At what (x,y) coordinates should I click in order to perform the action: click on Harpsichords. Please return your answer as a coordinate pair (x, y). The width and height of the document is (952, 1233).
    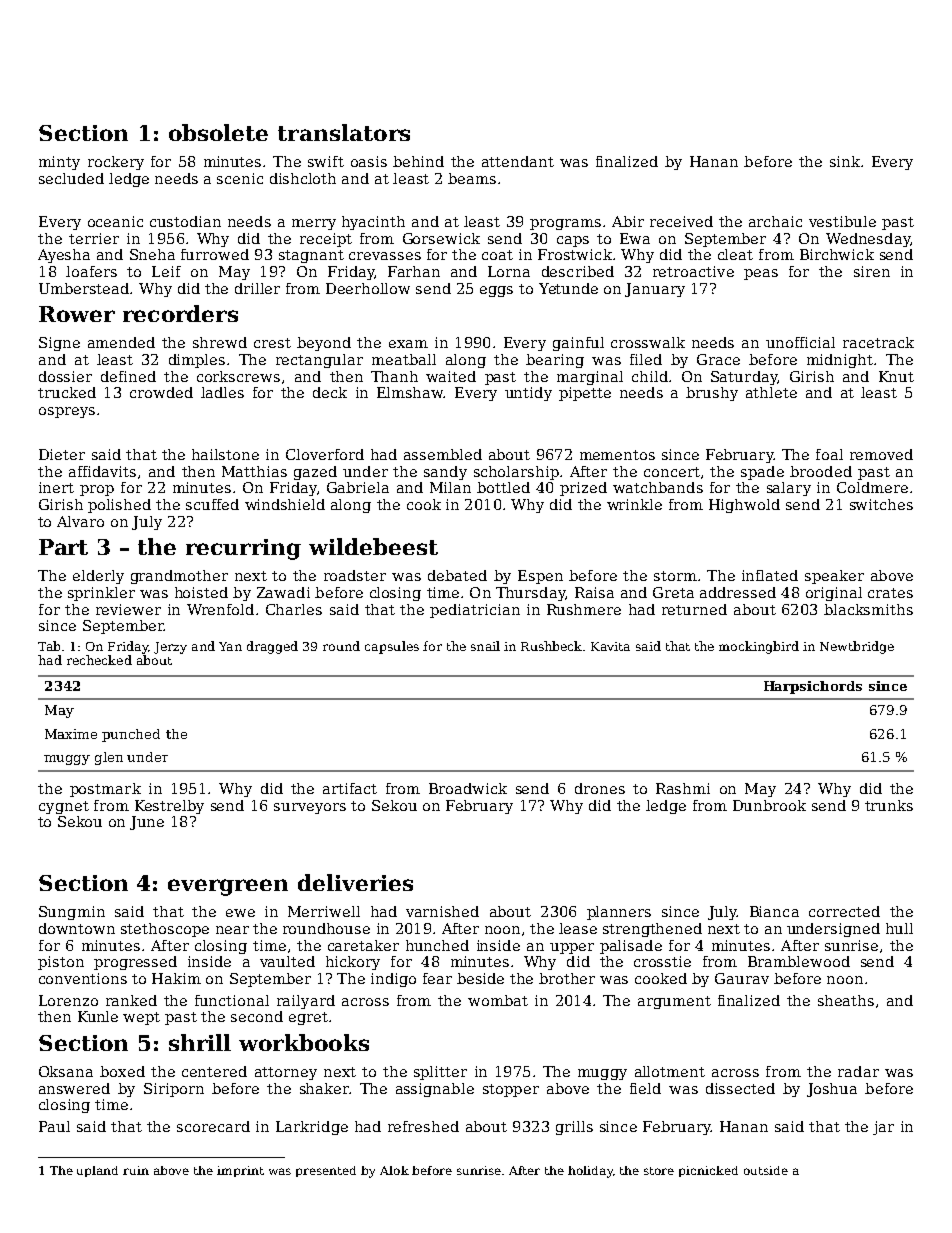
    Looking at the image, I should click on (813, 687).
